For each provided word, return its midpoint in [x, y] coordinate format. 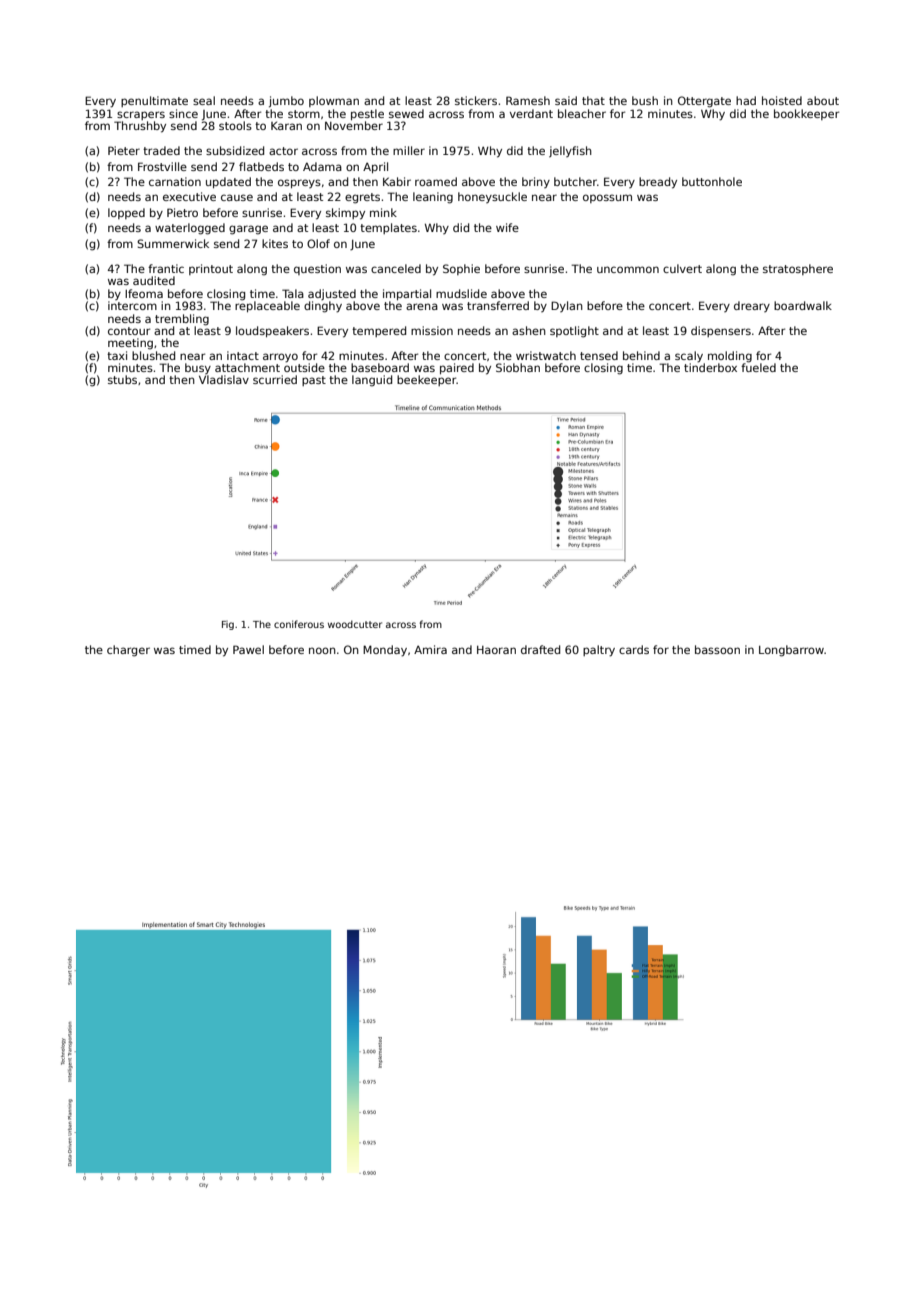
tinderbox [710, 367]
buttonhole [712, 181]
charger [128, 651]
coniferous [299, 624]
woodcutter [355, 624]
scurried [275, 379]
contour [129, 331]
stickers [476, 100]
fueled [758, 367]
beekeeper [426, 380]
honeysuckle [492, 197]
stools [235, 125]
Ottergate [704, 102]
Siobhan [518, 367]
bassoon [717, 649]
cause [237, 197]
